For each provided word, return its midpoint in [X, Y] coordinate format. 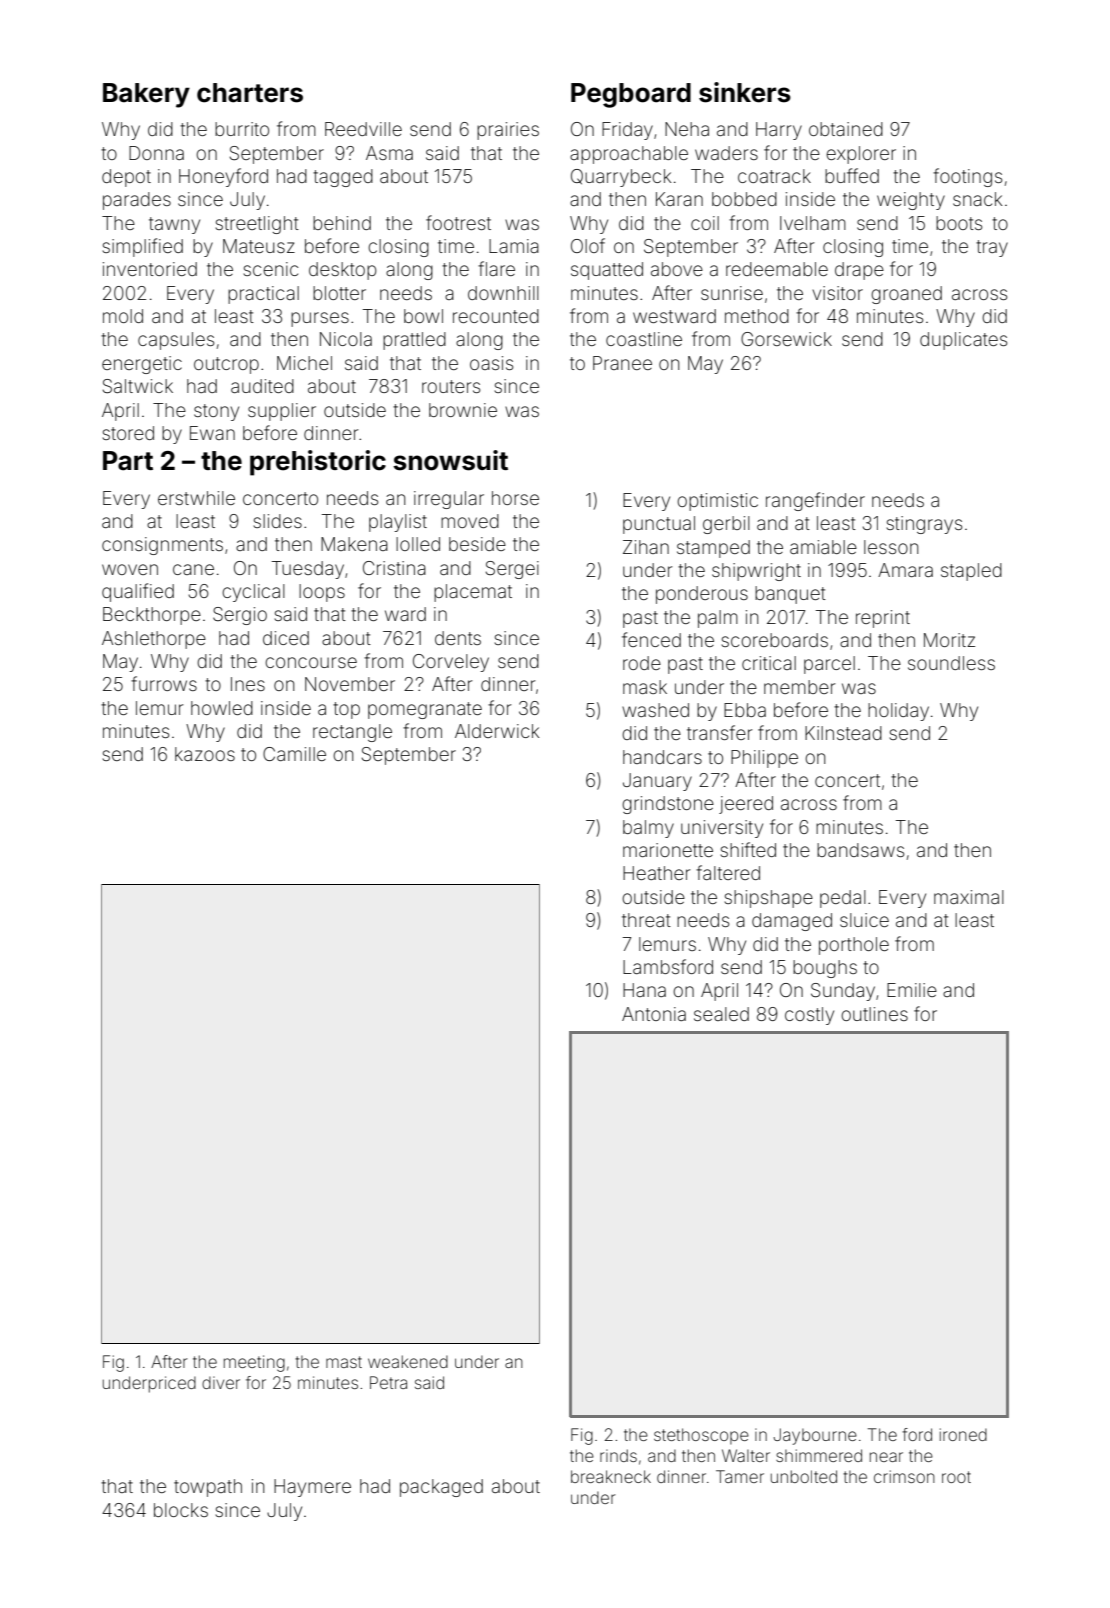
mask [645, 687]
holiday [898, 712]
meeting [254, 1363]
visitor [837, 293]
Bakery [146, 95]
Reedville [363, 129]
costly [809, 1016]
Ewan [212, 433]
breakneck [611, 1476]
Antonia [654, 1014]
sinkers [745, 92]
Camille [294, 754]
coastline [644, 339]
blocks [181, 1510]
